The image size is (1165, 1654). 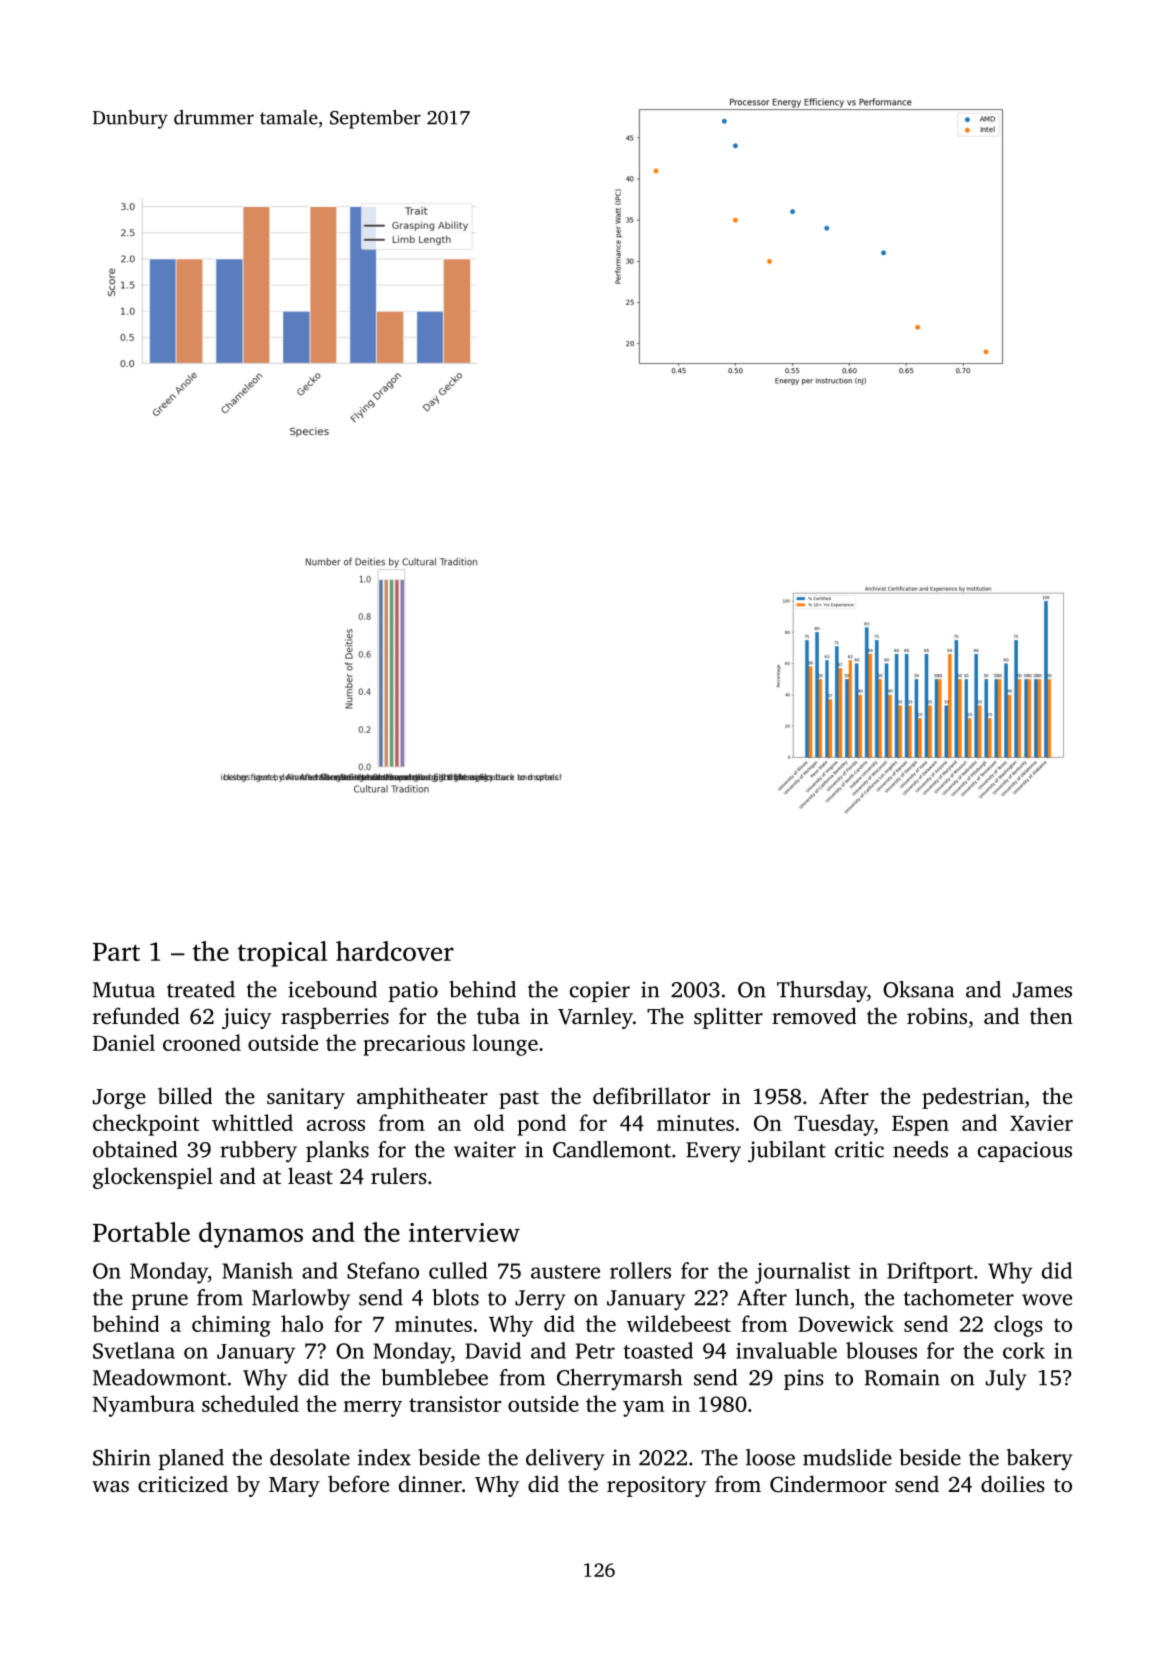 I want to click on Petr, so click(x=595, y=1351).
